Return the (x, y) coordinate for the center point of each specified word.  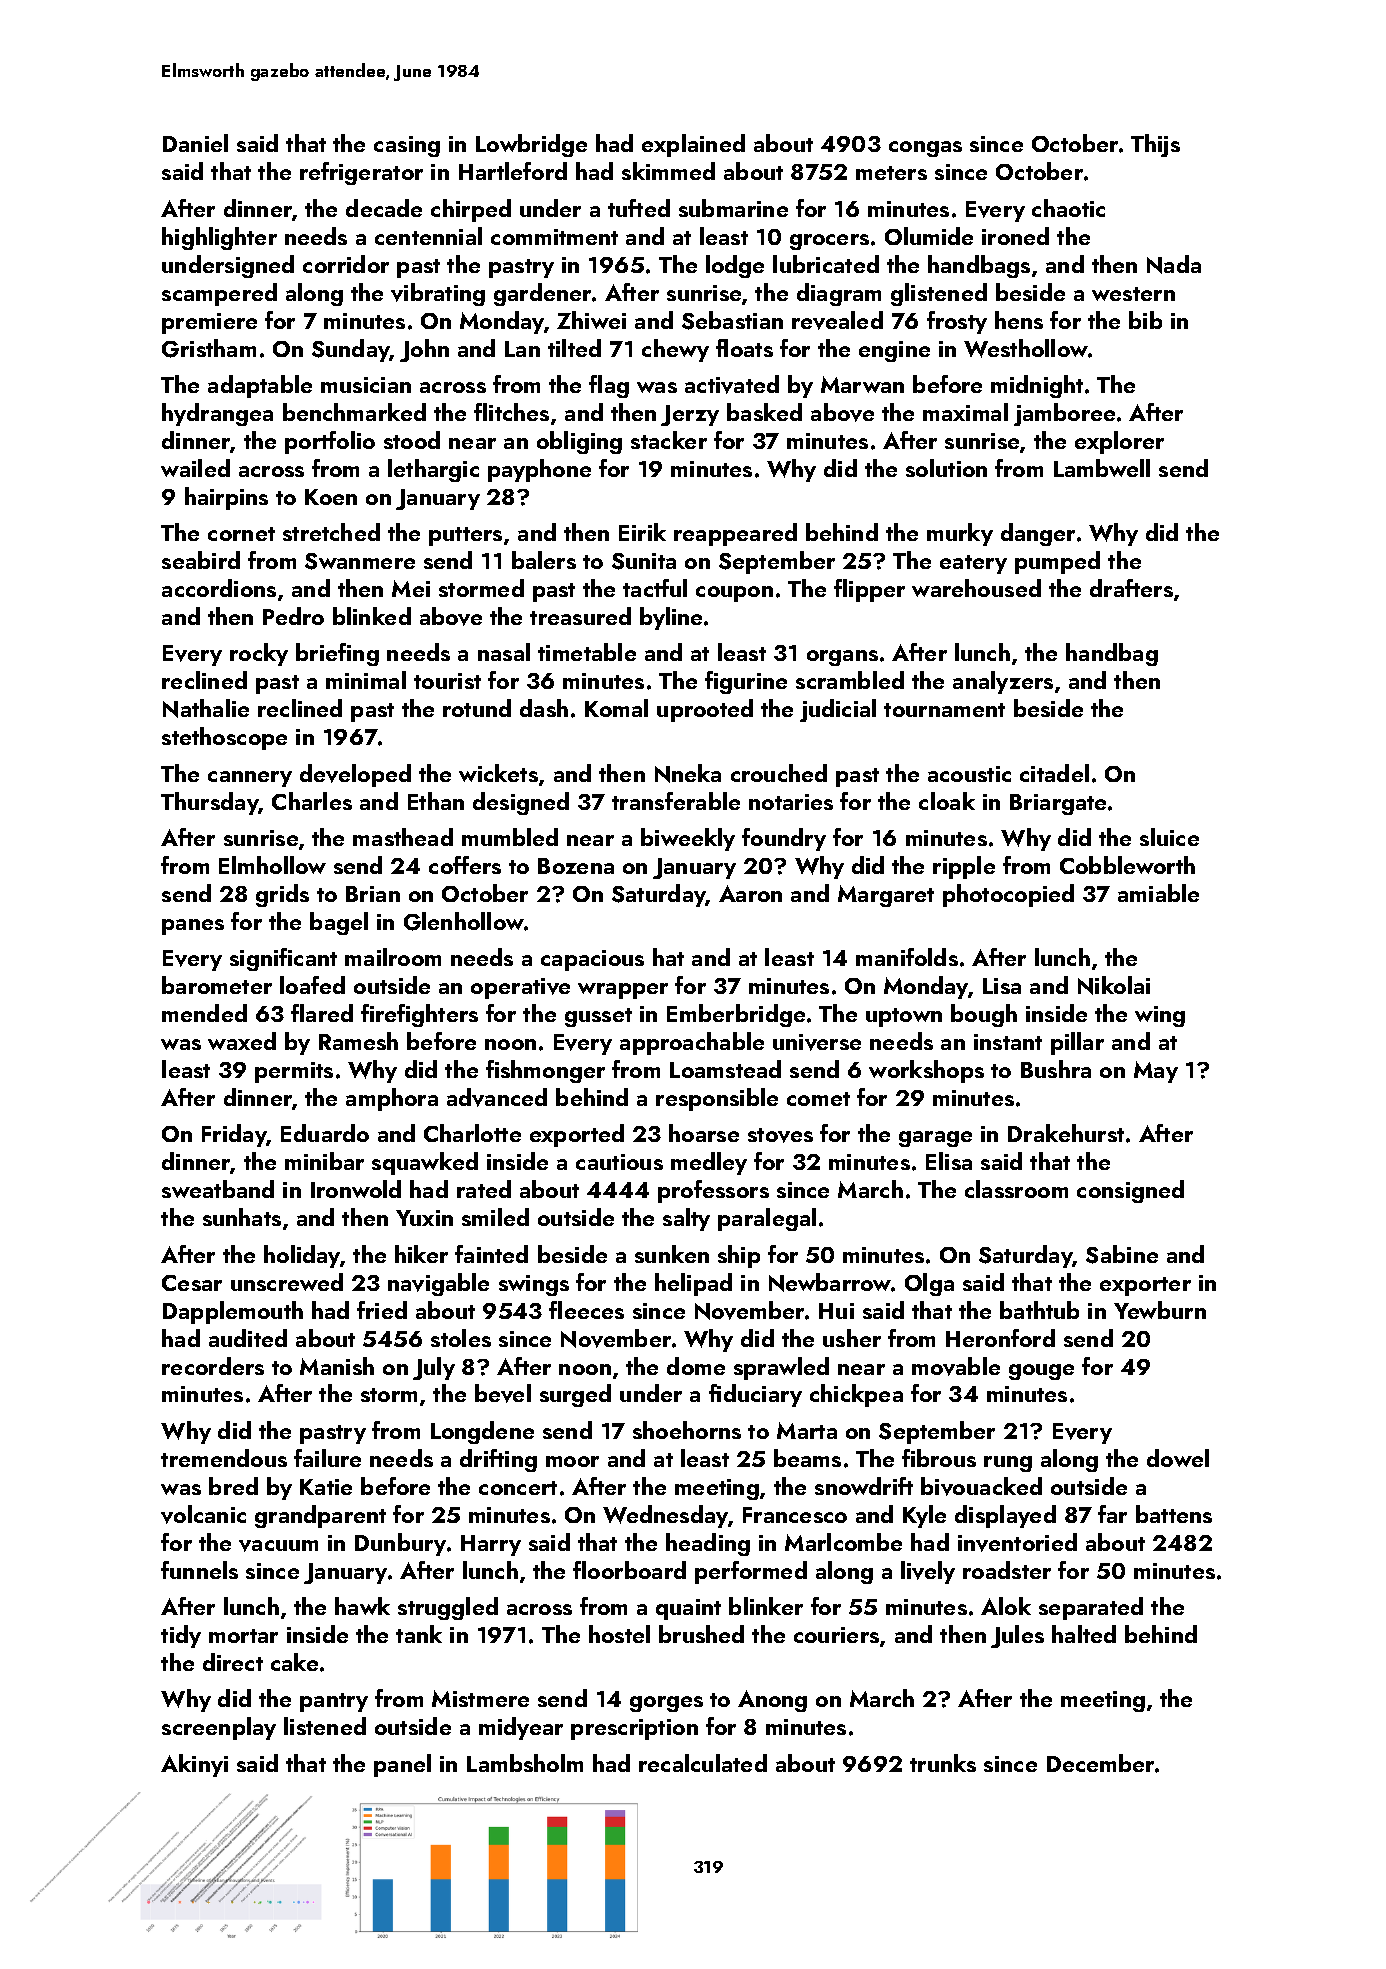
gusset (598, 1017)
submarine (733, 208)
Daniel (195, 143)
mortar (243, 1636)
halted (1084, 1634)
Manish (337, 1366)
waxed (242, 1041)
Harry (491, 1545)
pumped (1057, 562)
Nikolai (1114, 985)
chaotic (1068, 208)
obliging (579, 442)
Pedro (293, 616)
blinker (766, 1606)
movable (956, 1366)
